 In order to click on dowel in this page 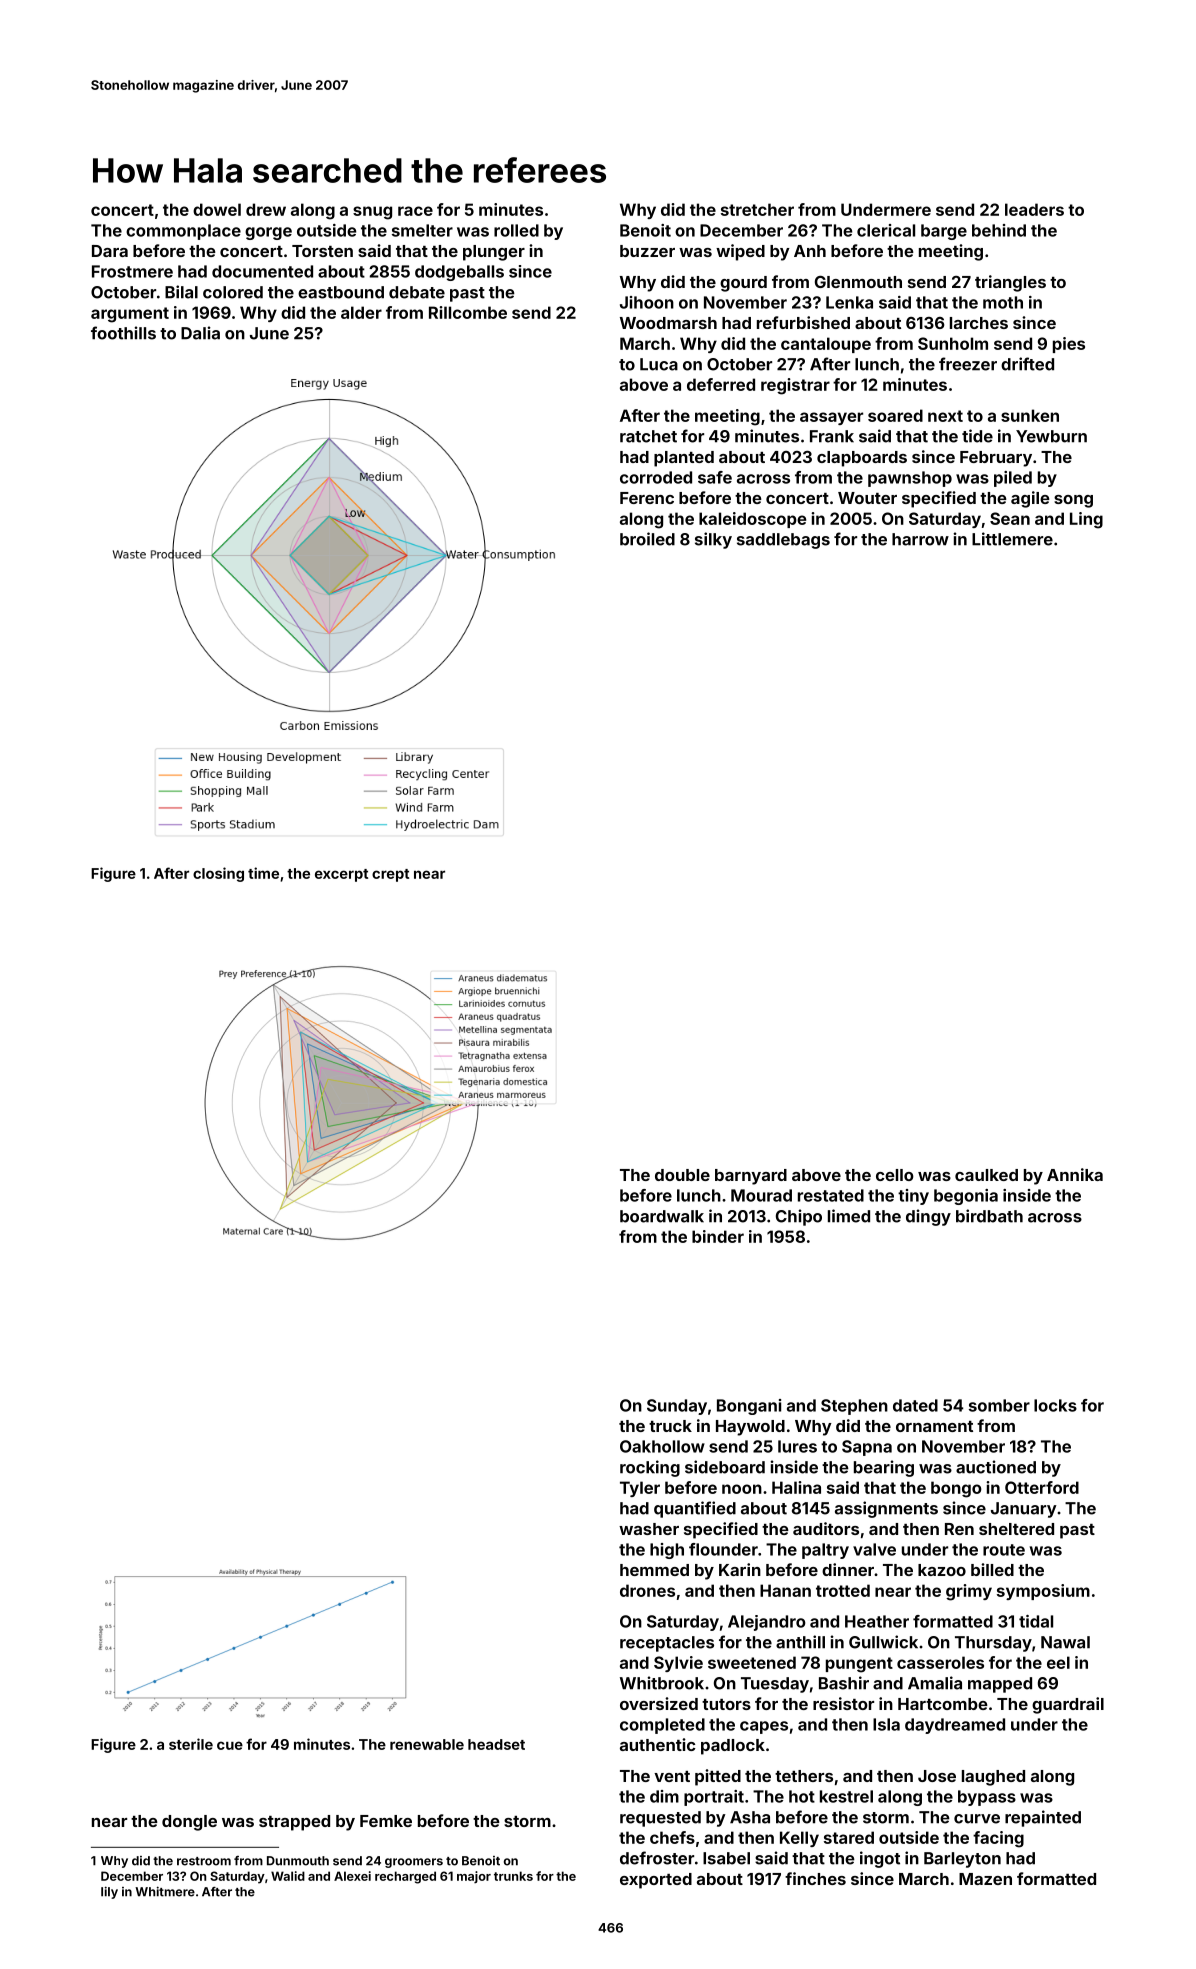, I will do `click(217, 209)`.
